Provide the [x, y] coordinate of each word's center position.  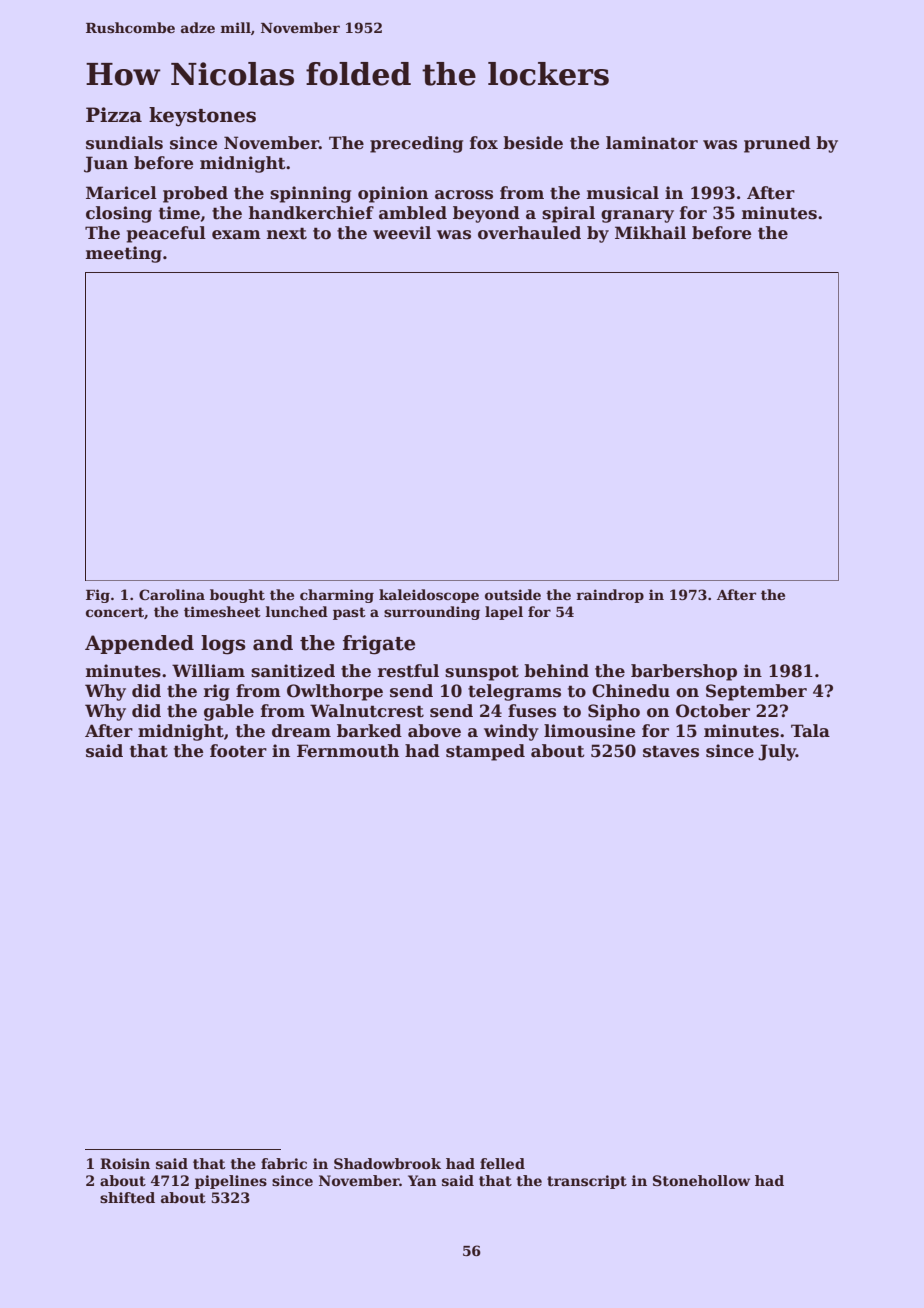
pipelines [231, 1182]
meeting [124, 254]
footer [238, 751]
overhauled [529, 233]
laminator [652, 143]
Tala [810, 731]
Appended [139, 644]
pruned [777, 144]
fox [484, 143]
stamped [485, 752]
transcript [587, 1182]
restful [408, 671]
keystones [202, 117]
